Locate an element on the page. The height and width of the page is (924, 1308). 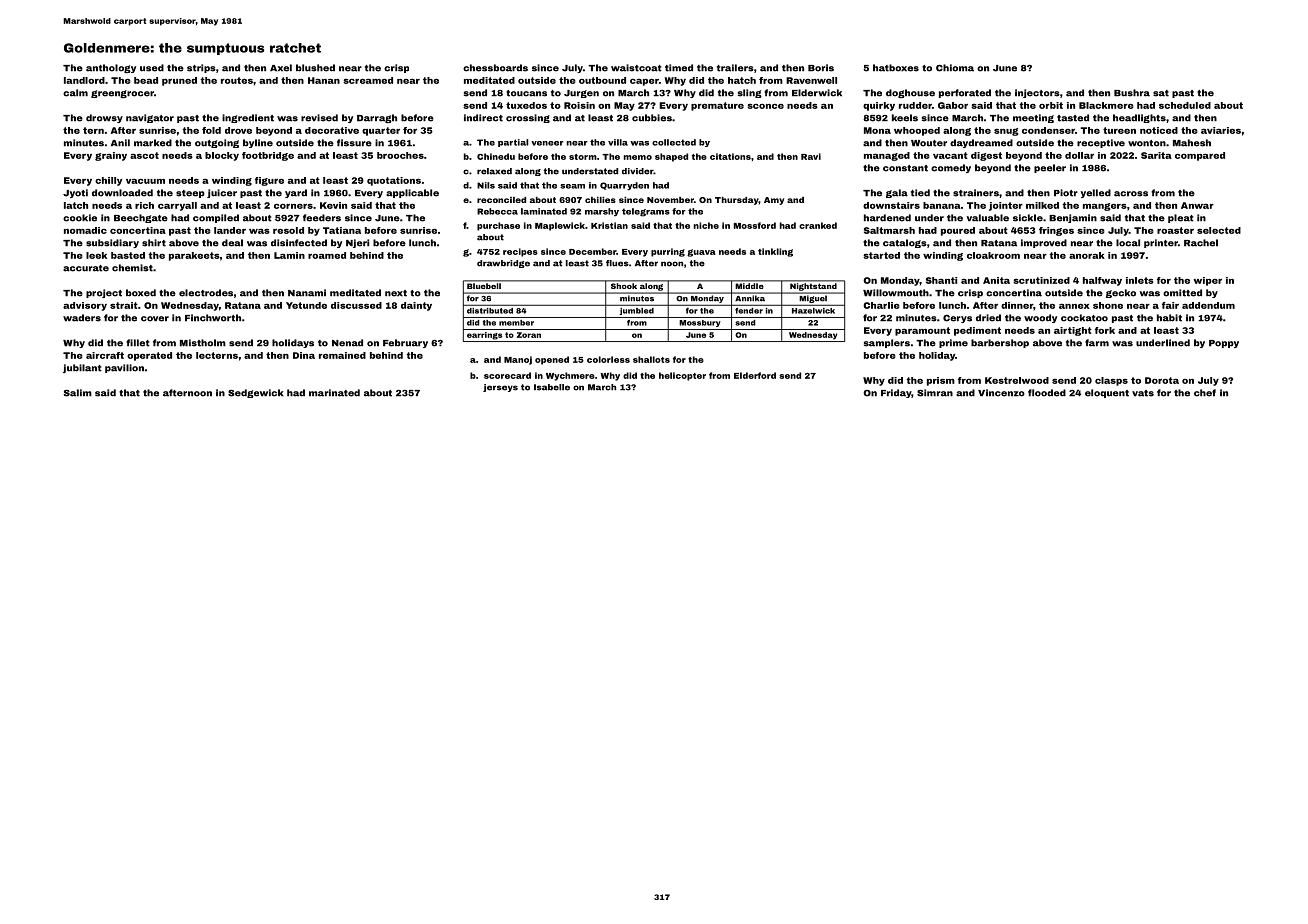
feeders is located at coordinates (322, 218).
